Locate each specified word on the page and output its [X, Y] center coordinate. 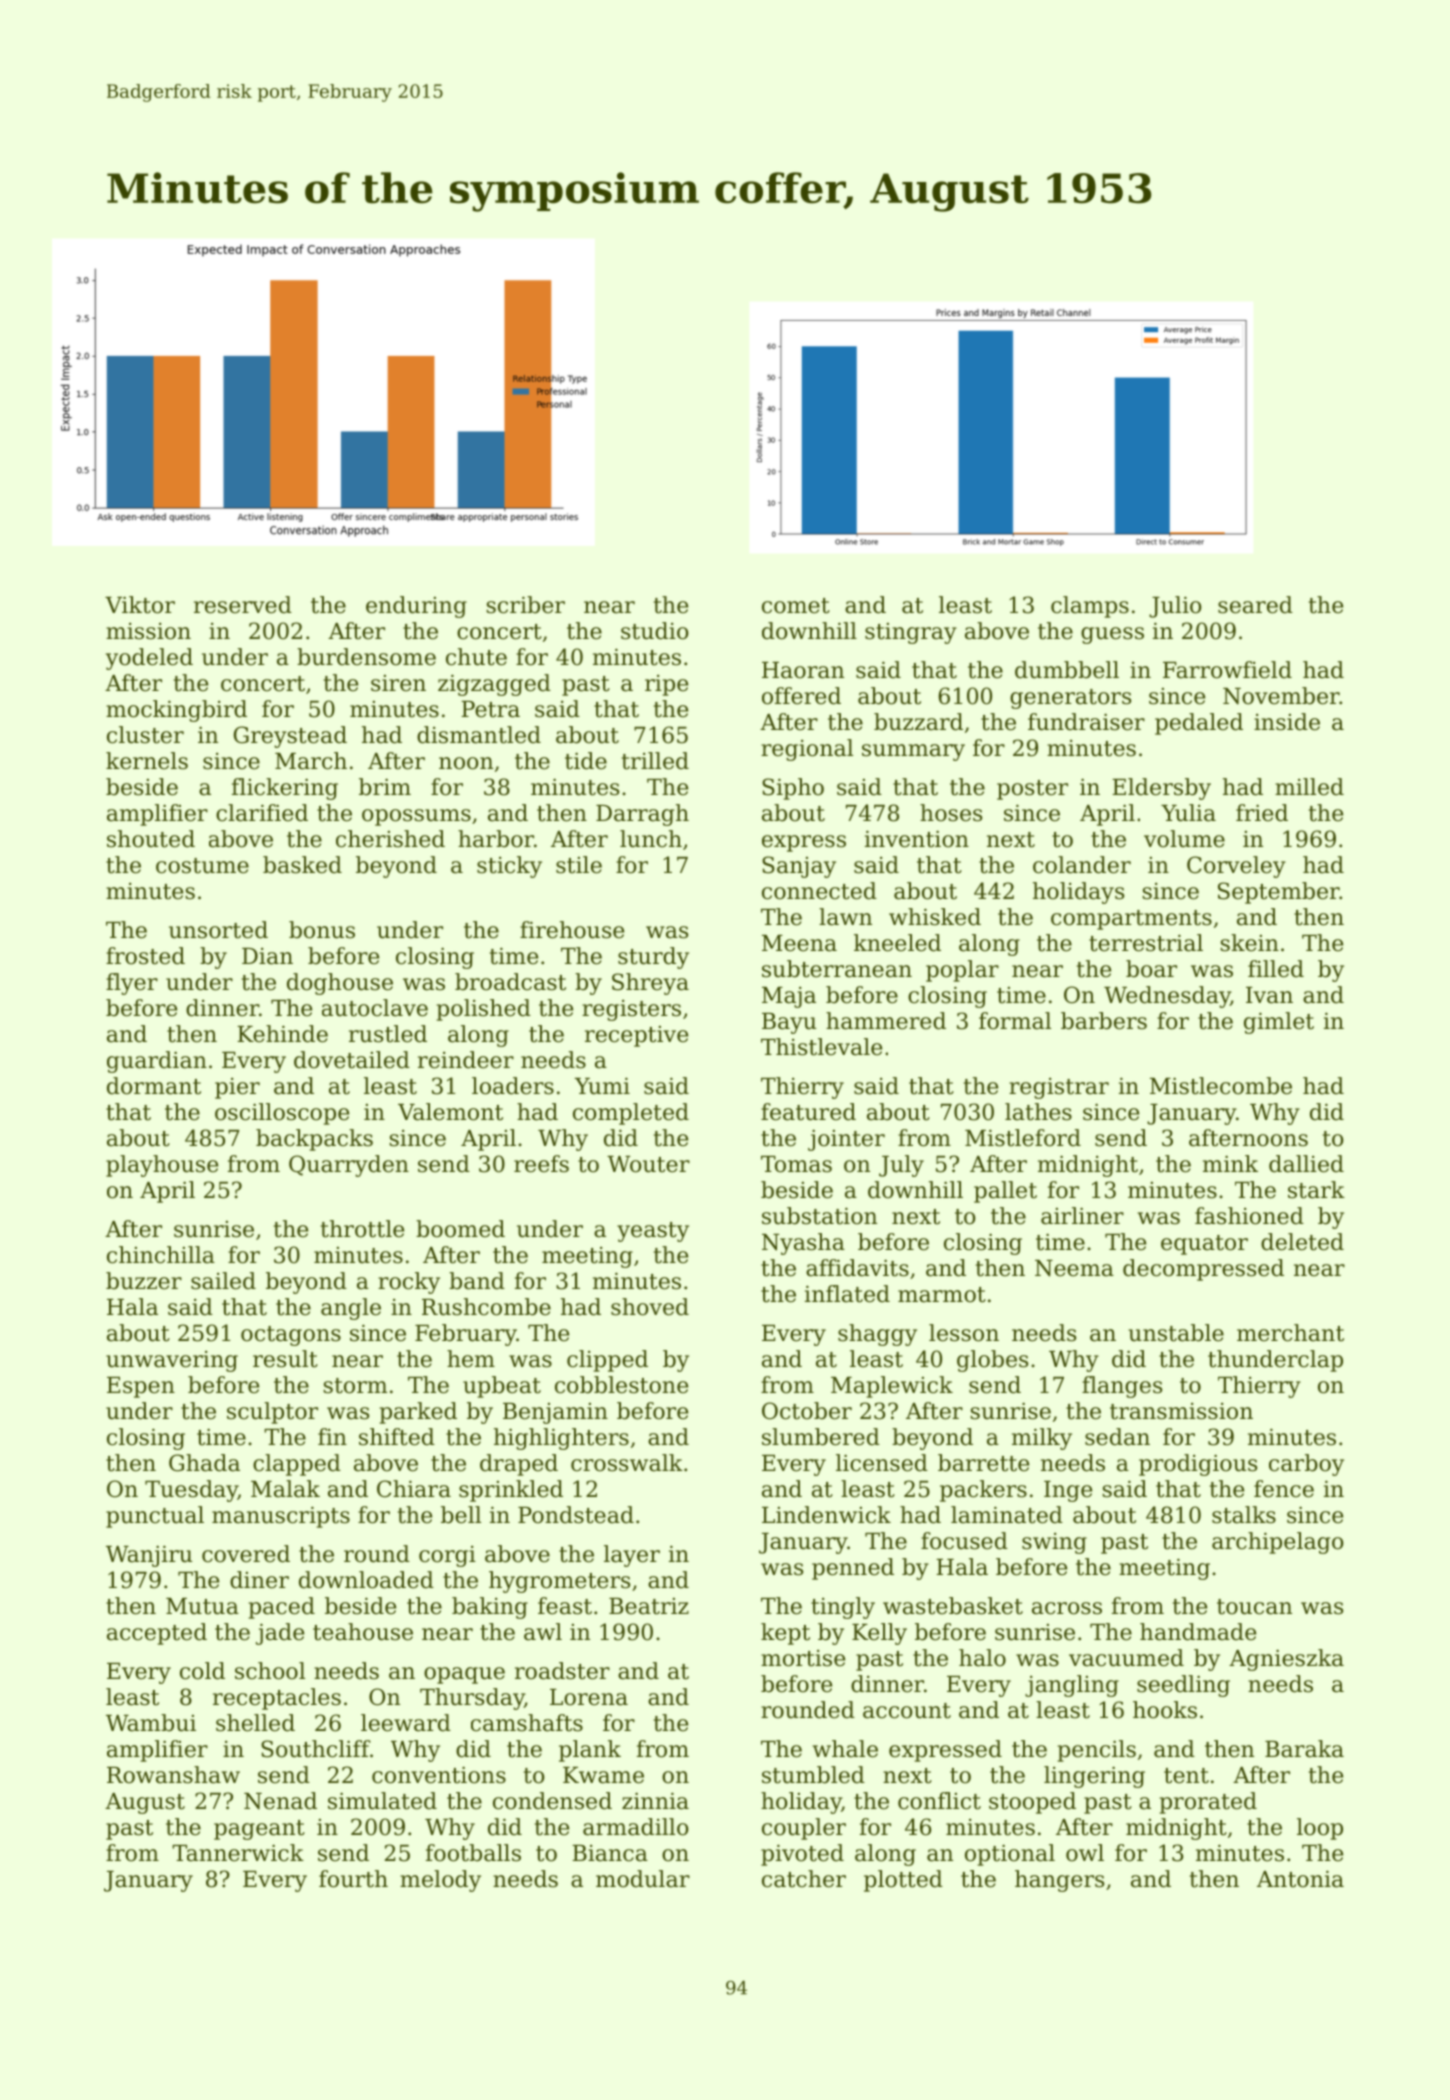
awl [543, 1632]
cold [202, 1671]
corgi [447, 1556]
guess [1112, 635]
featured [808, 1112]
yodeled [149, 659]
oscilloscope [282, 1114]
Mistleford [1023, 1138]
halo [982, 1658]
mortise [803, 1658]
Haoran [803, 670]
